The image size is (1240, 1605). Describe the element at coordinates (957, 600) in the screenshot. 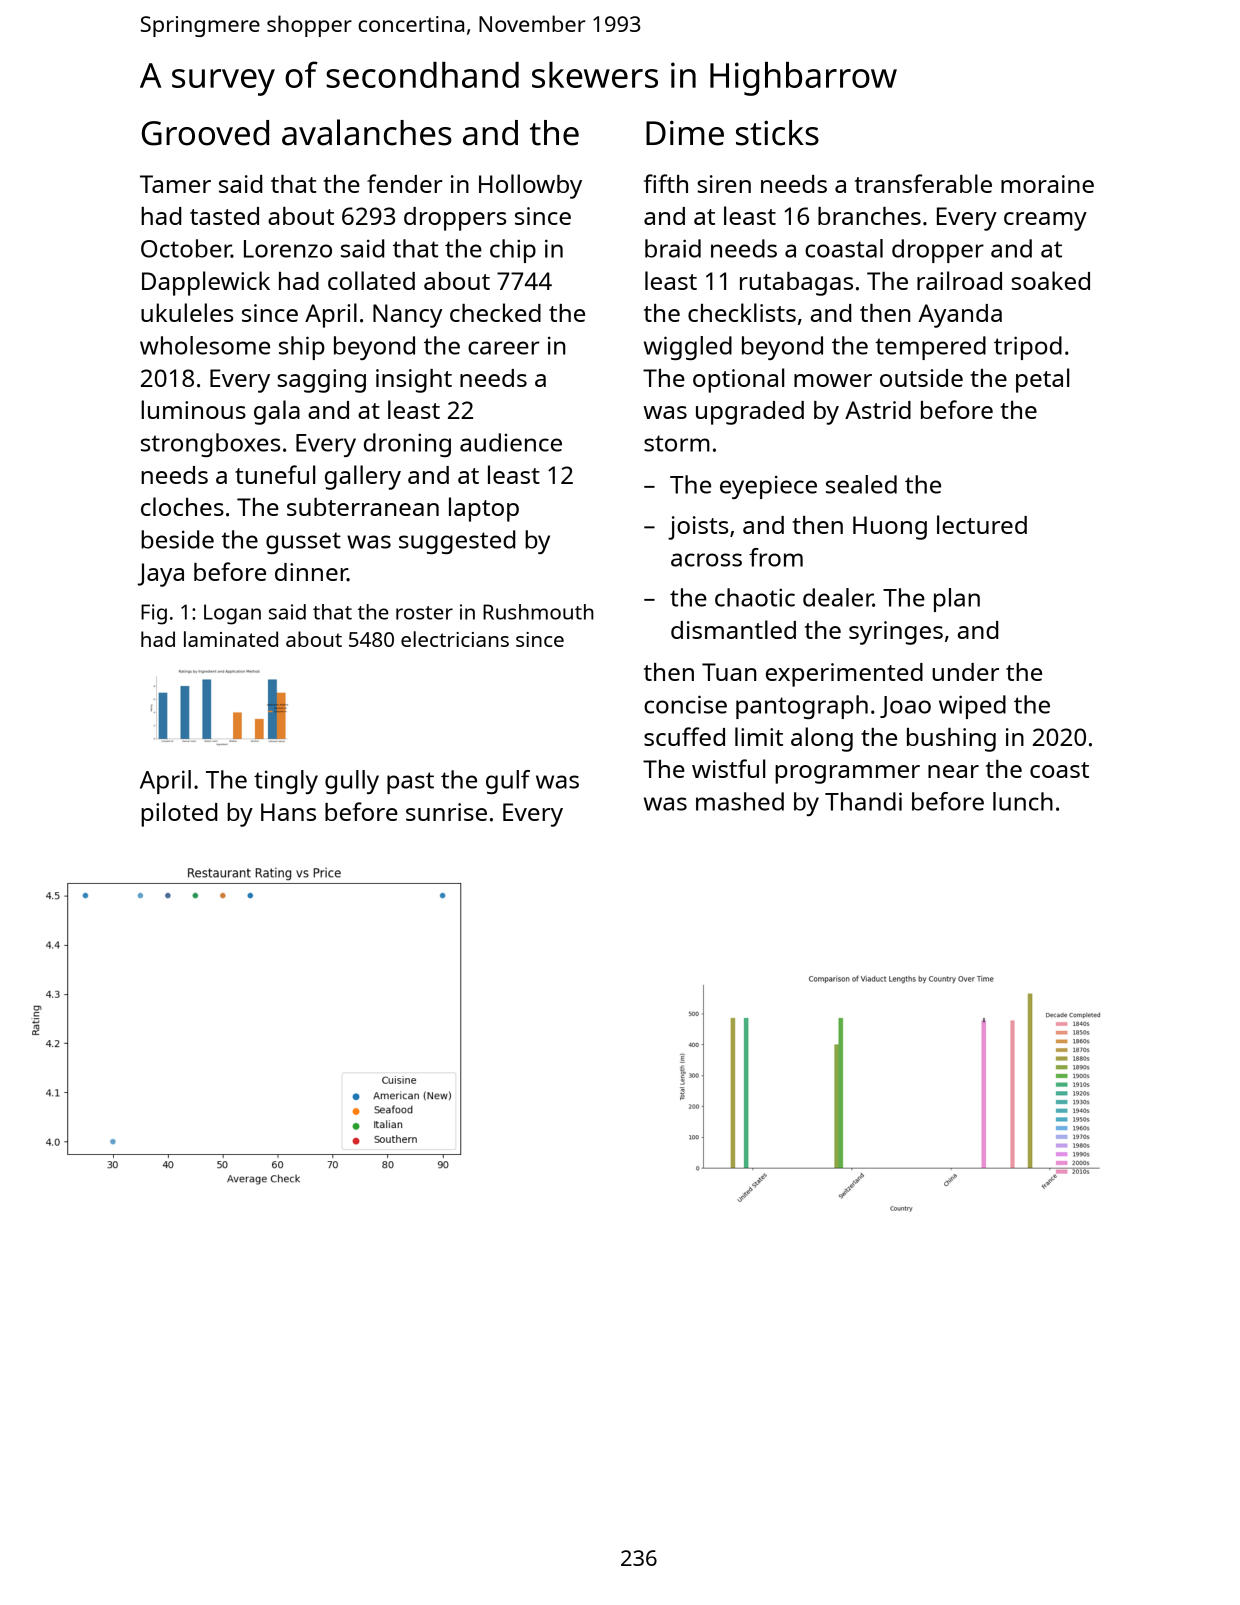

I see `plan` at that location.
